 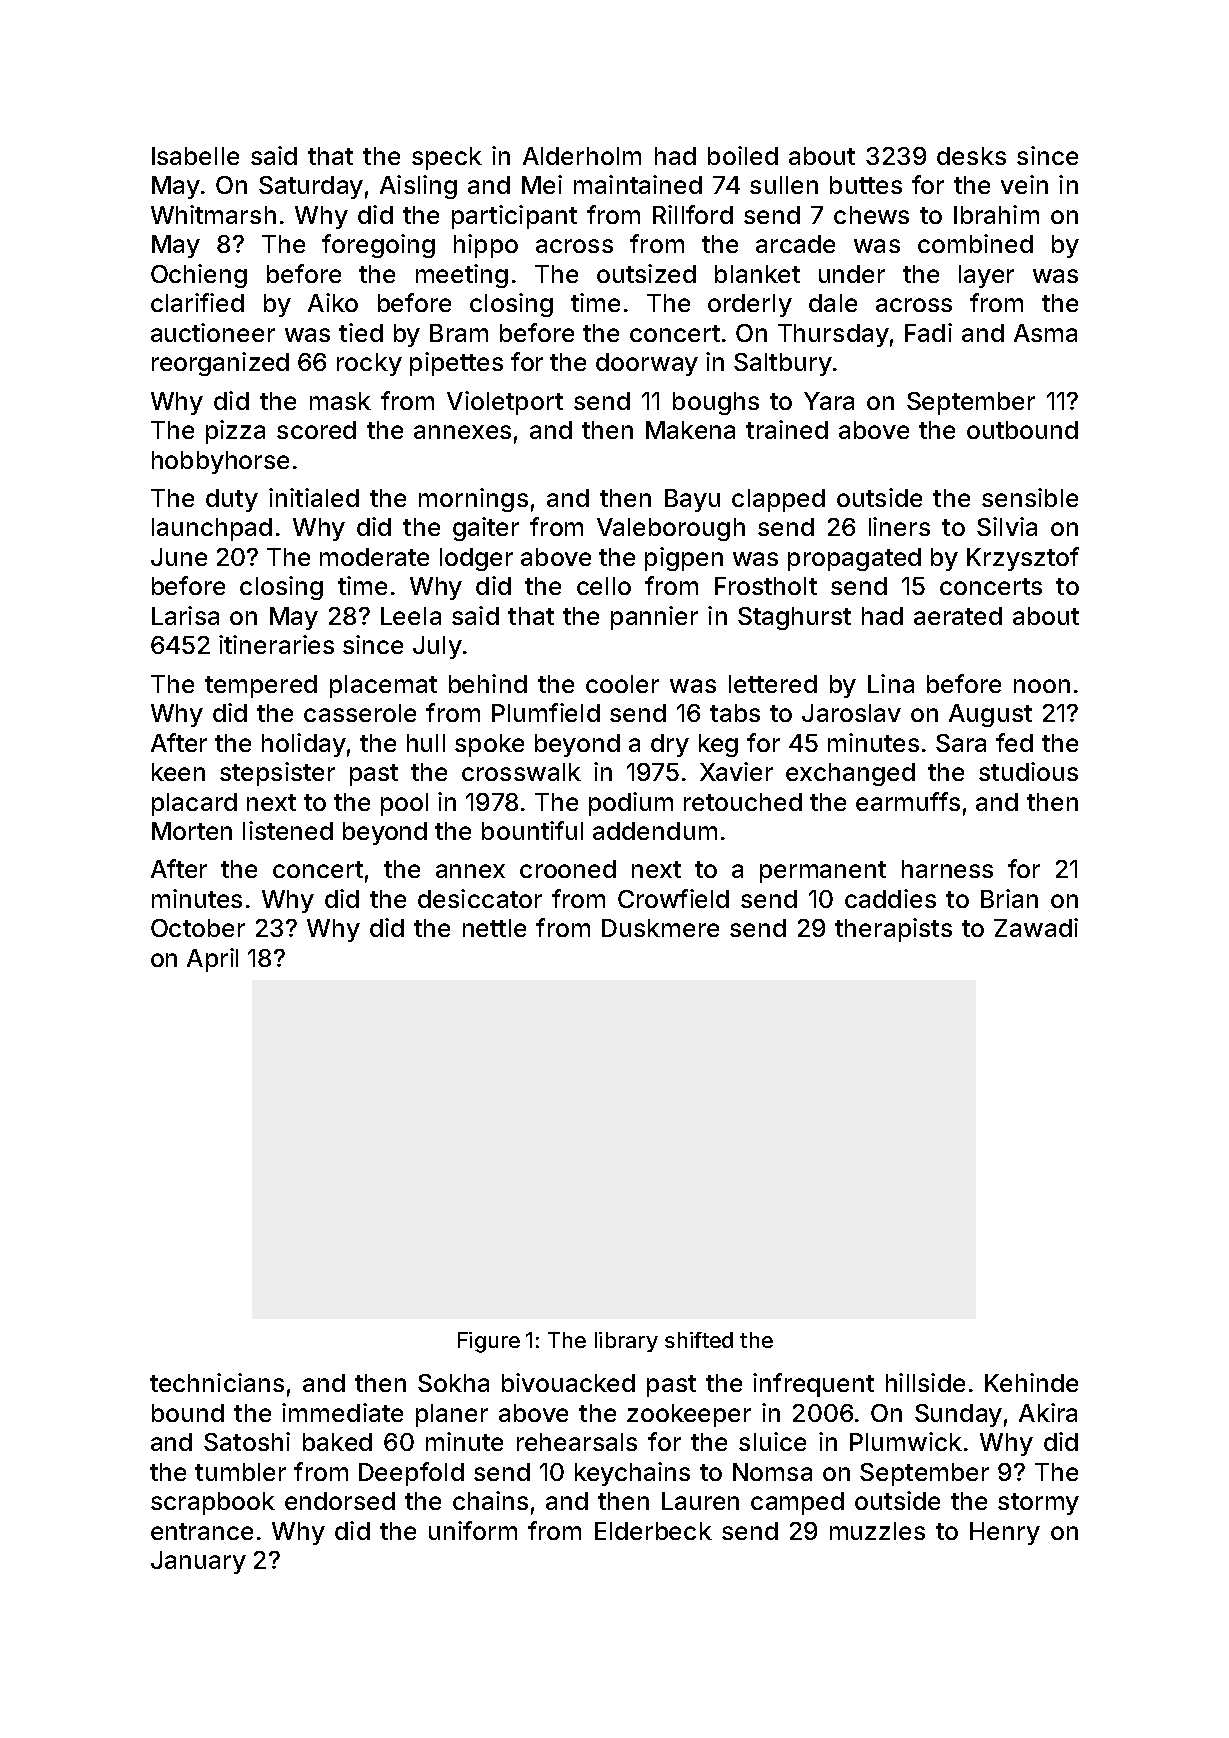 I want to click on Duskmere, so click(x=660, y=928).
